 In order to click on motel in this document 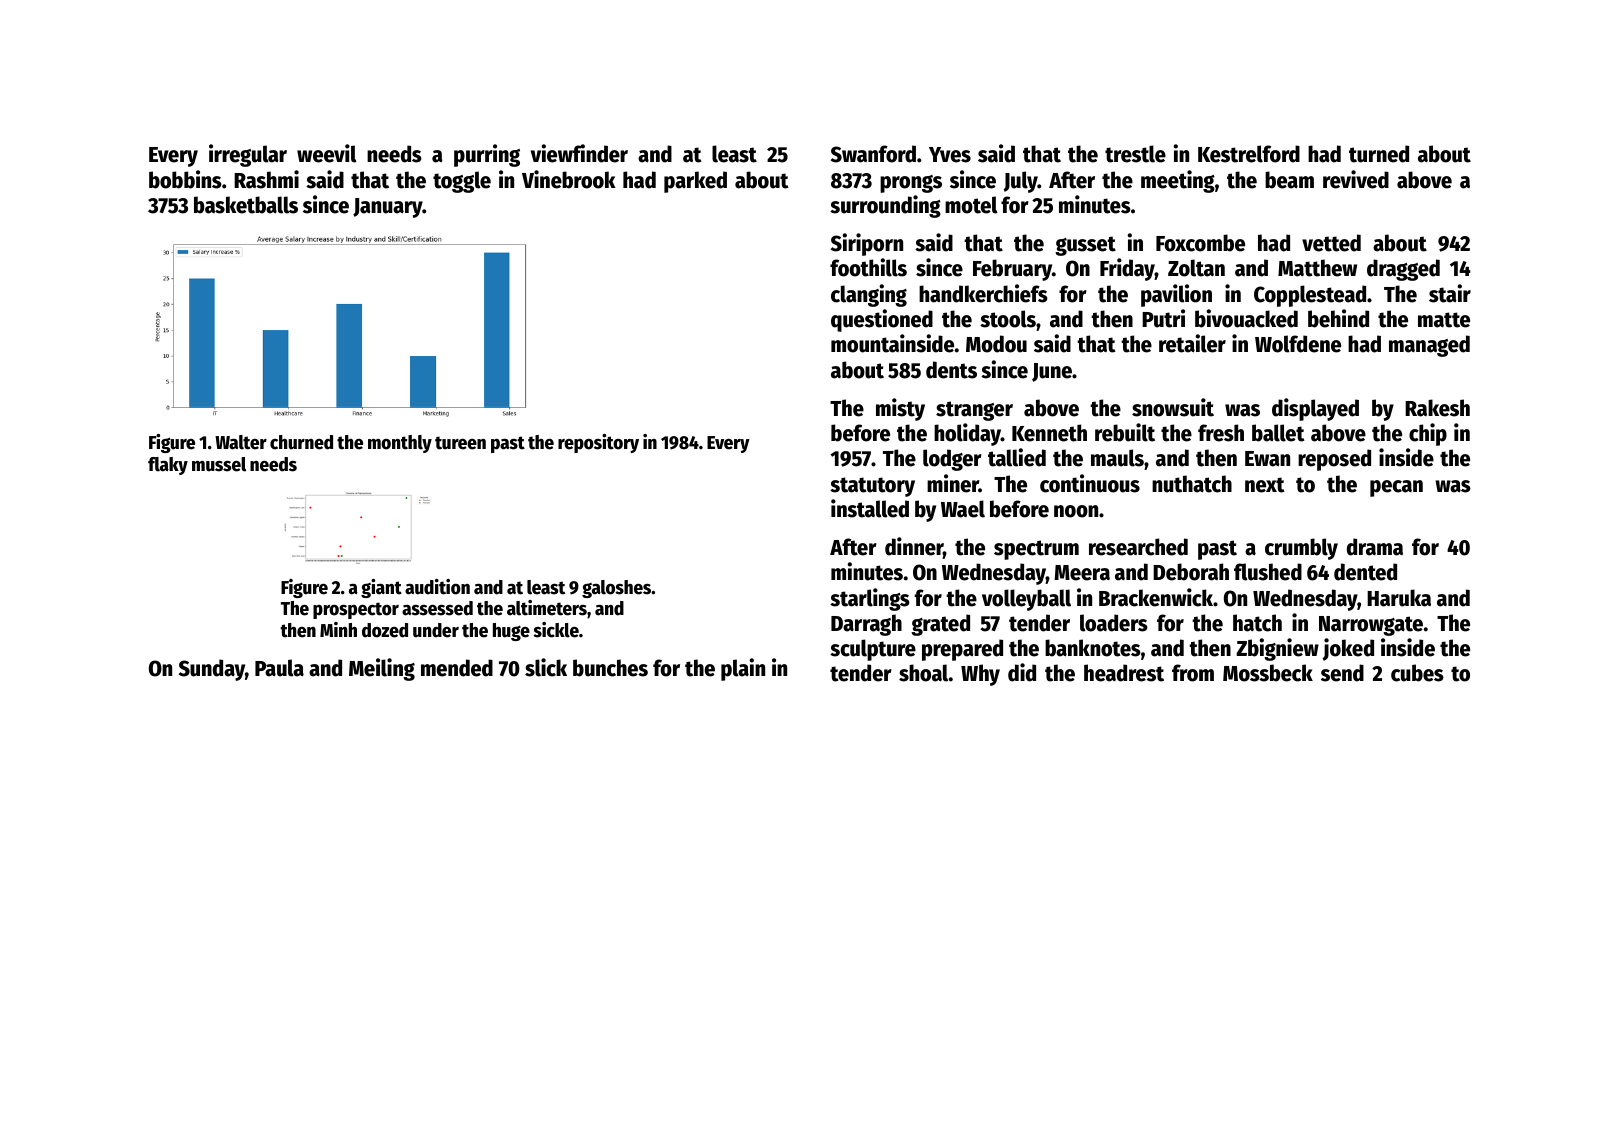, I will do `click(971, 205)`.
